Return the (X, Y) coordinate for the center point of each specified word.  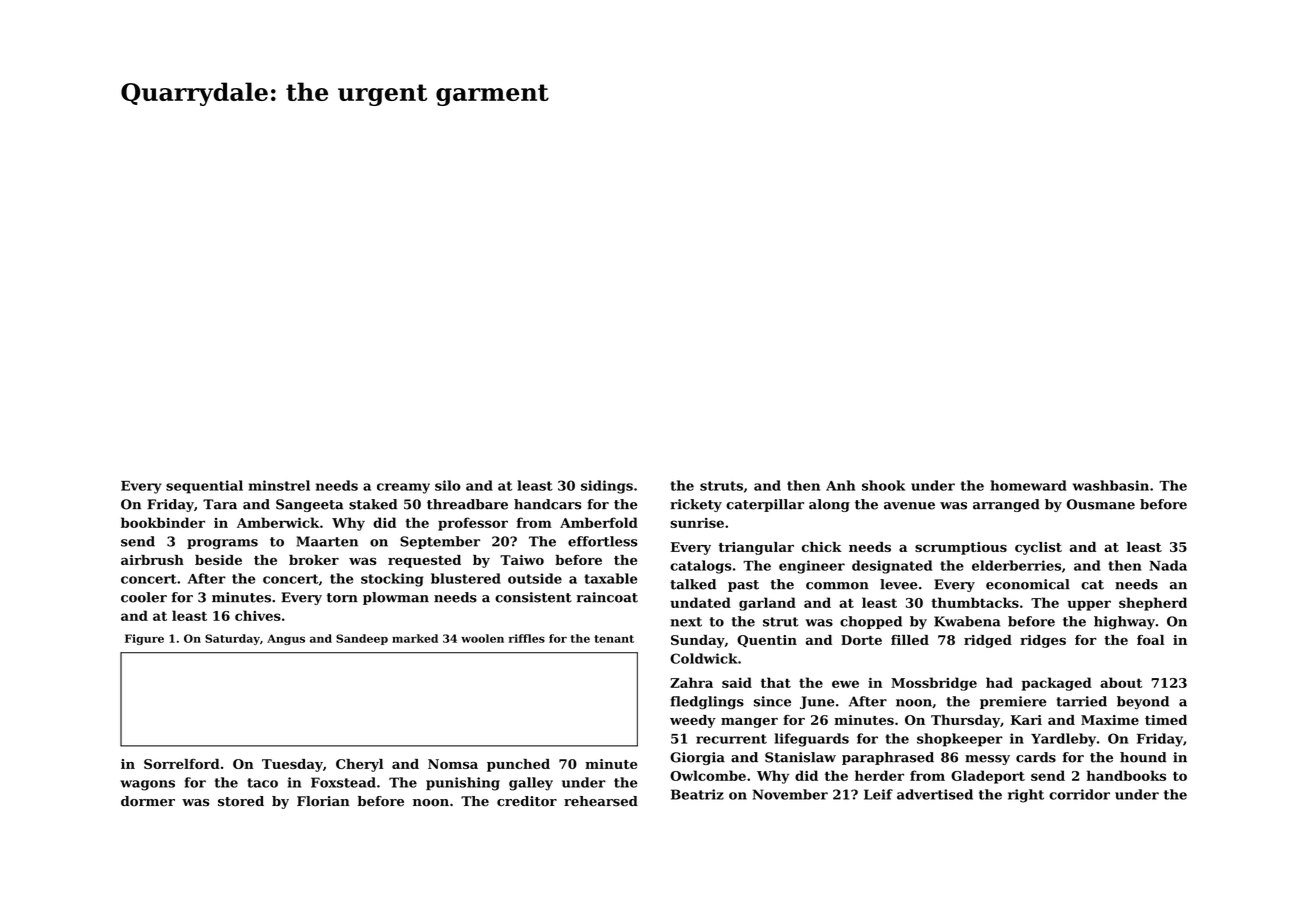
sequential (204, 487)
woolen (482, 638)
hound (1143, 757)
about (1121, 682)
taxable (610, 578)
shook (883, 485)
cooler (144, 597)
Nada (1168, 565)
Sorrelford (182, 764)
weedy (693, 721)
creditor (527, 801)
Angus (286, 639)
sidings (607, 487)
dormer (148, 801)
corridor (1079, 794)
